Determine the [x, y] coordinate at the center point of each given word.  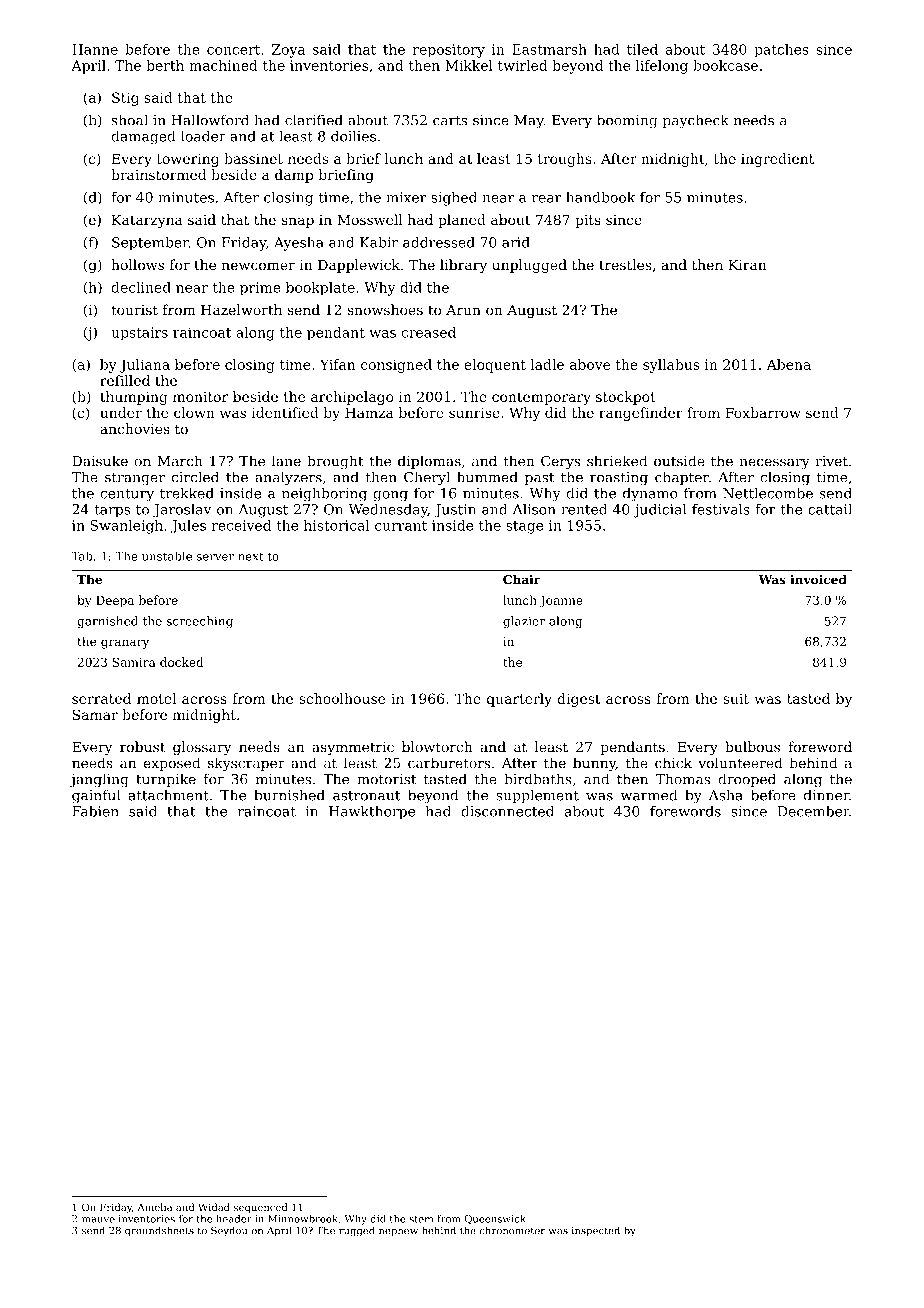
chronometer [512, 1230]
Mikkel [469, 65]
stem [421, 1219]
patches [781, 51]
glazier [524, 622]
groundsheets [159, 1231]
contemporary [541, 398]
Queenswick [495, 1219]
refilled [125, 380]
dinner [826, 795]
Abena [789, 364]
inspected [596, 1231]
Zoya [288, 51]
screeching [200, 622]
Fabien [95, 811]
